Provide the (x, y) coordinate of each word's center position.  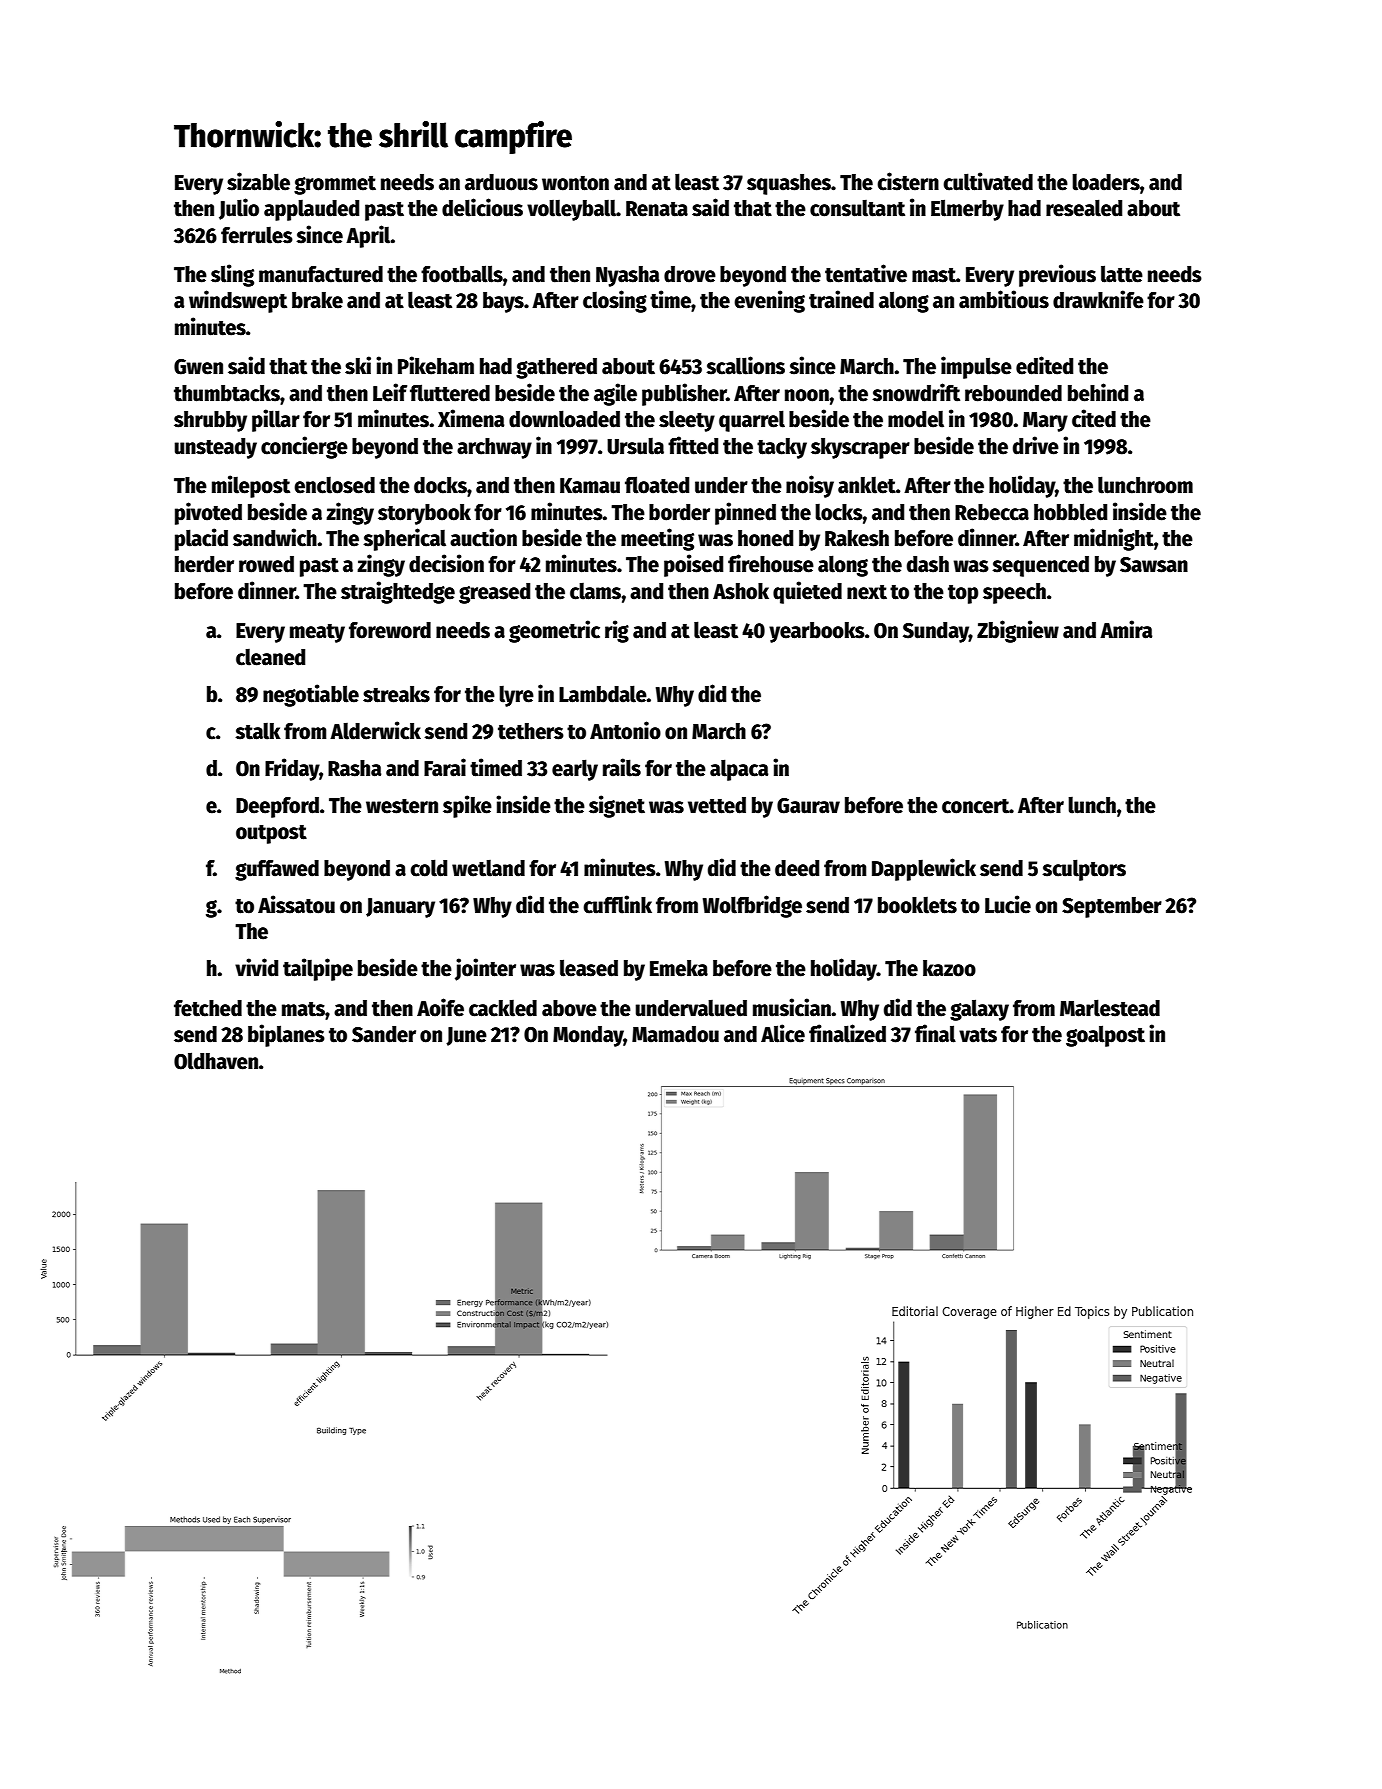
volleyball (571, 210)
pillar (276, 420)
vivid (256, 967)
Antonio (625, 730)
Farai (445, 767)
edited (1044, 365)
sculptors (1084, 870)
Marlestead (1110, 1008)
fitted (693, 445)
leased (589, 968)
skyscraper (860, 448)
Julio (239, 209)
